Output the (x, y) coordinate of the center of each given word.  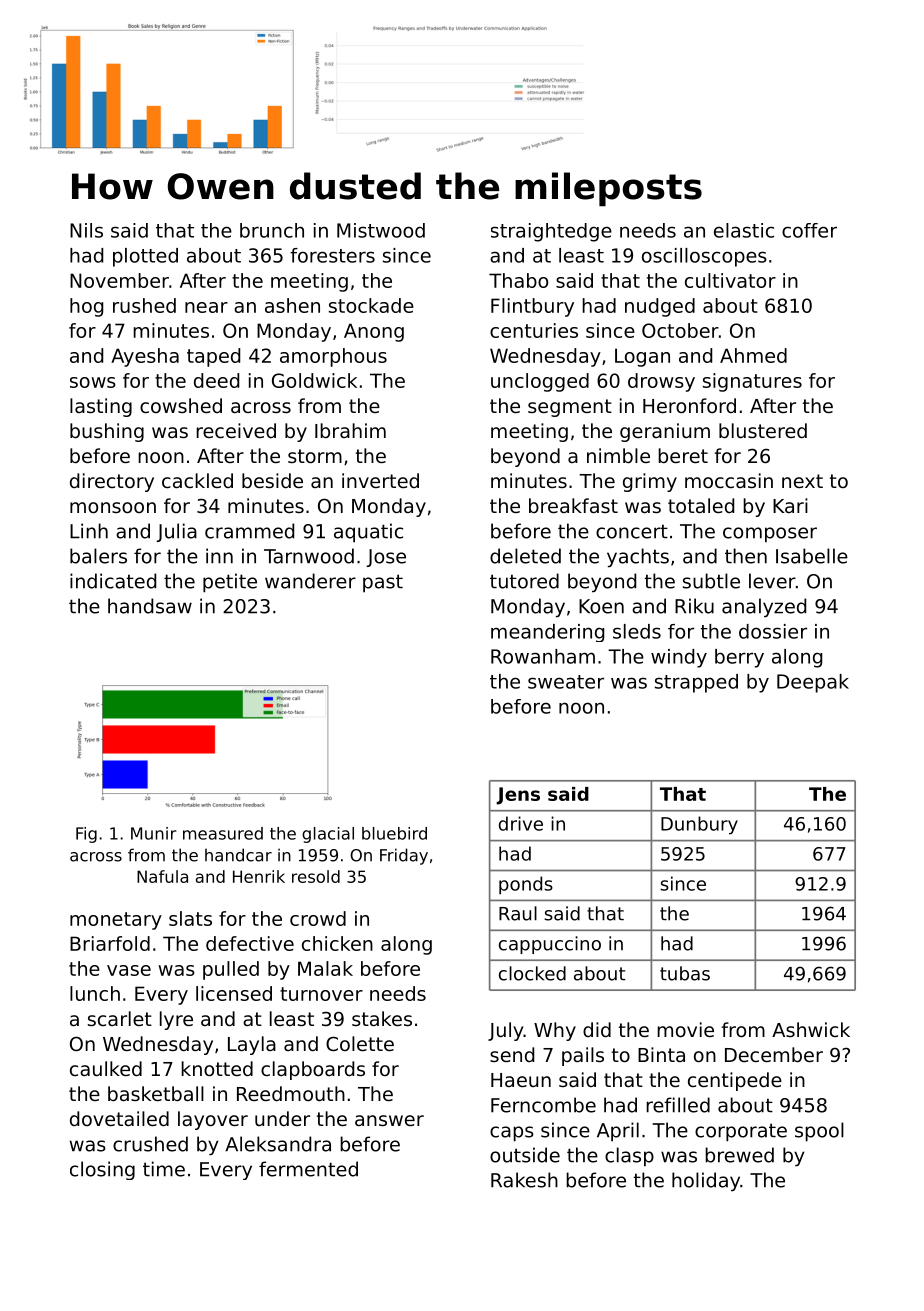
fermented (308, 1169)
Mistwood (381, 230)
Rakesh (524, 1180)
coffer (809, 230)
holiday (706, 1181)
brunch (272, 230)
